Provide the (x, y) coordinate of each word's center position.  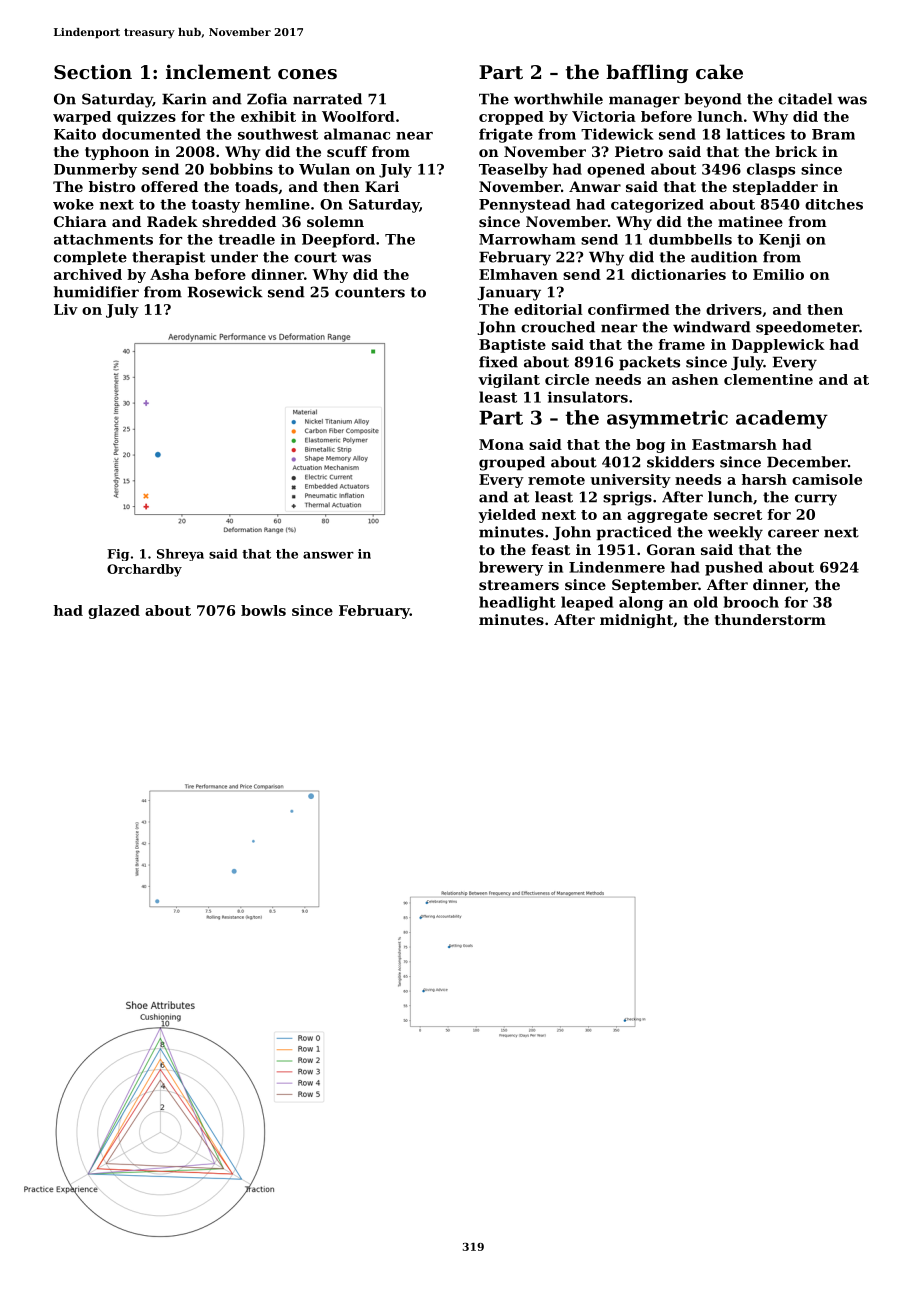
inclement (218, 72)
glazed (114, 612)
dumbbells (690, 239)
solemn (335, 221)
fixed (498, 362)
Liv (66, 309)
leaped (587, 603)
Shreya (180, 555)
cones (307, 74)
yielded (507, 516)
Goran (671, 549)
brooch (751, 602)
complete (90, 258)
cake (719, 71)
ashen (695, 379)
